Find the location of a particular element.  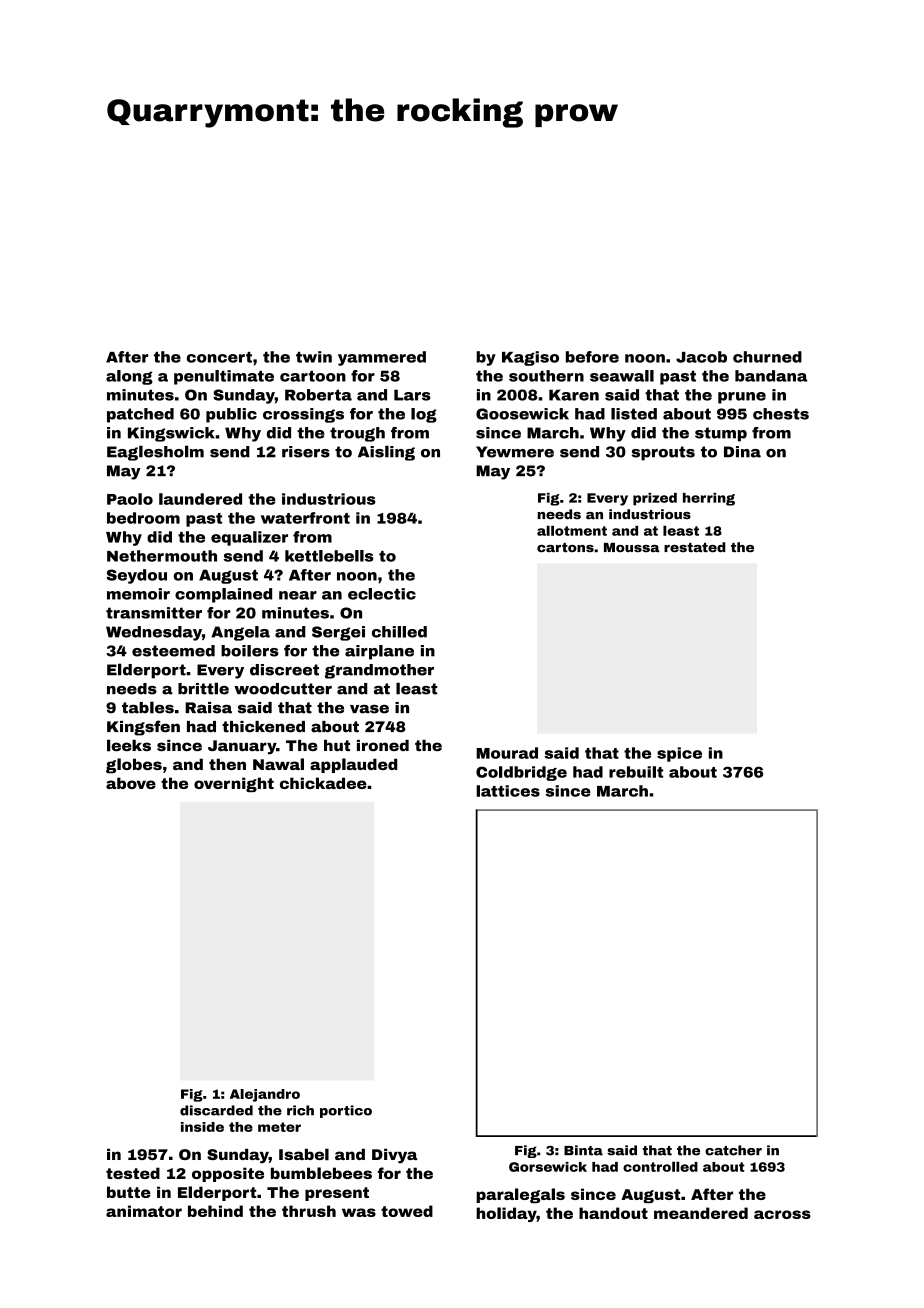

patched is located at coordinates (140, 415).
